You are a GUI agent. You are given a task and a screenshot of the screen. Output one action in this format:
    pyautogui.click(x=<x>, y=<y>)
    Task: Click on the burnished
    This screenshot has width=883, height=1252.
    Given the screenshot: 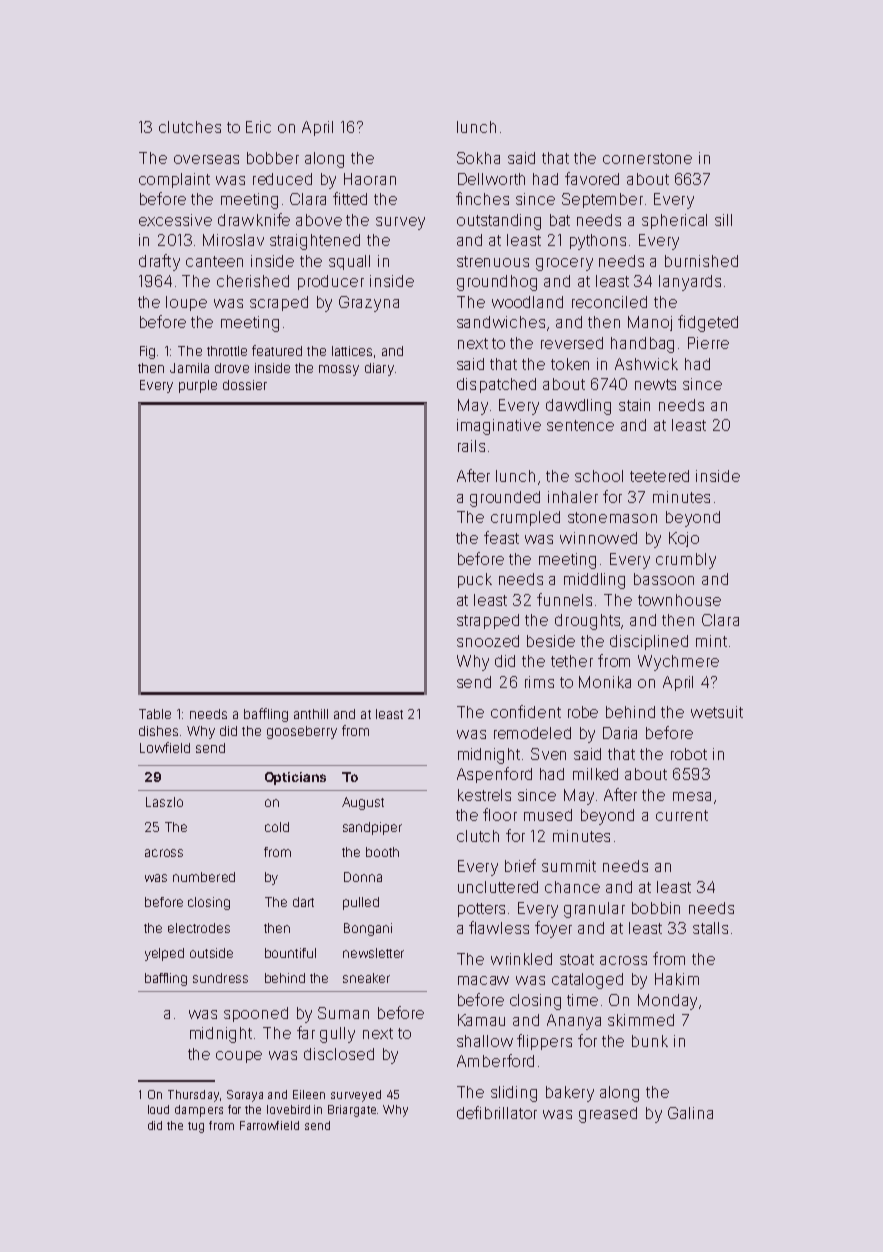 What is the action you would take?
    pyautogui.click(x=701, y=261)
